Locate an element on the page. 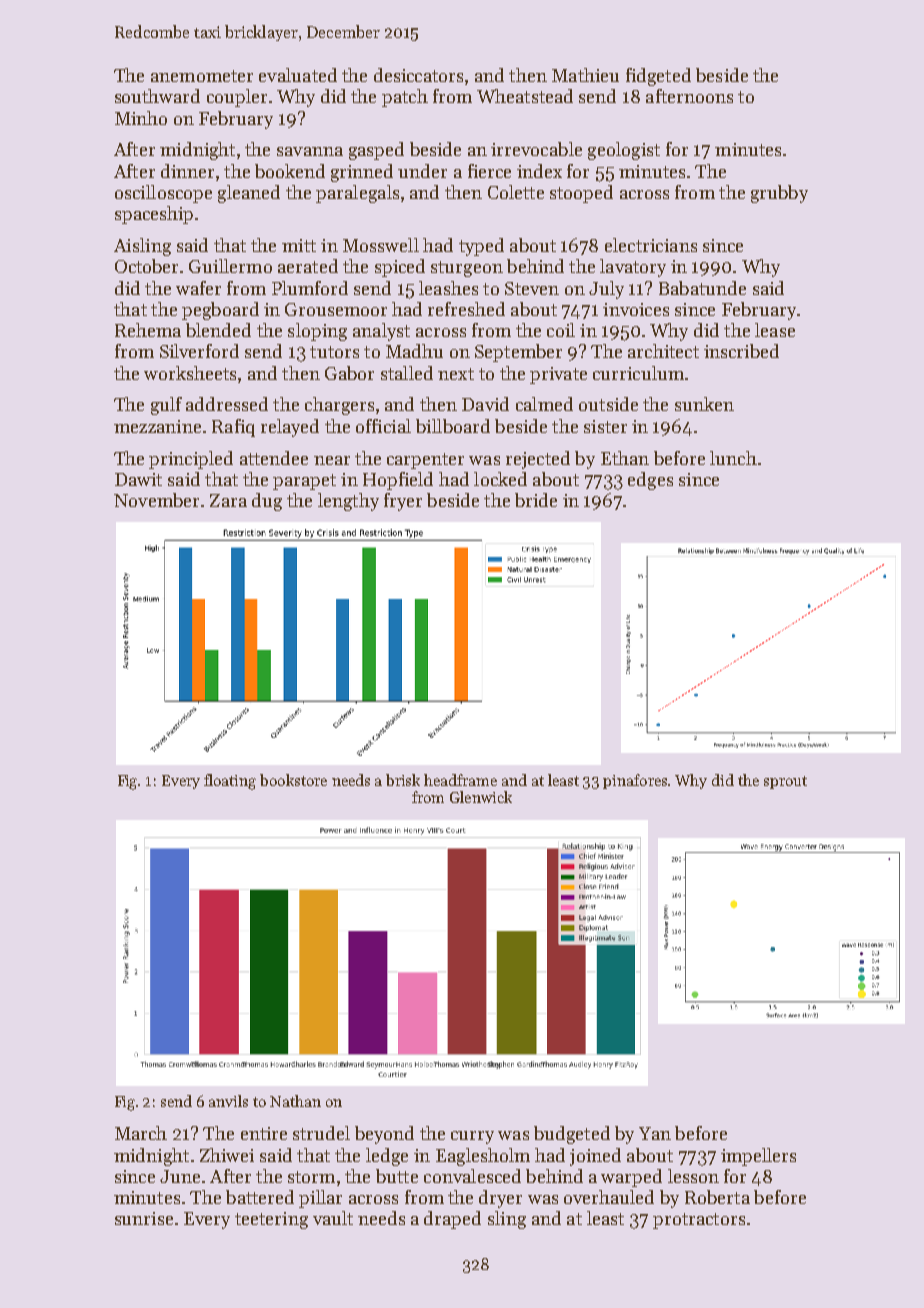 This document has width=924, height=1308. index is located at coordinates (539, 171).
